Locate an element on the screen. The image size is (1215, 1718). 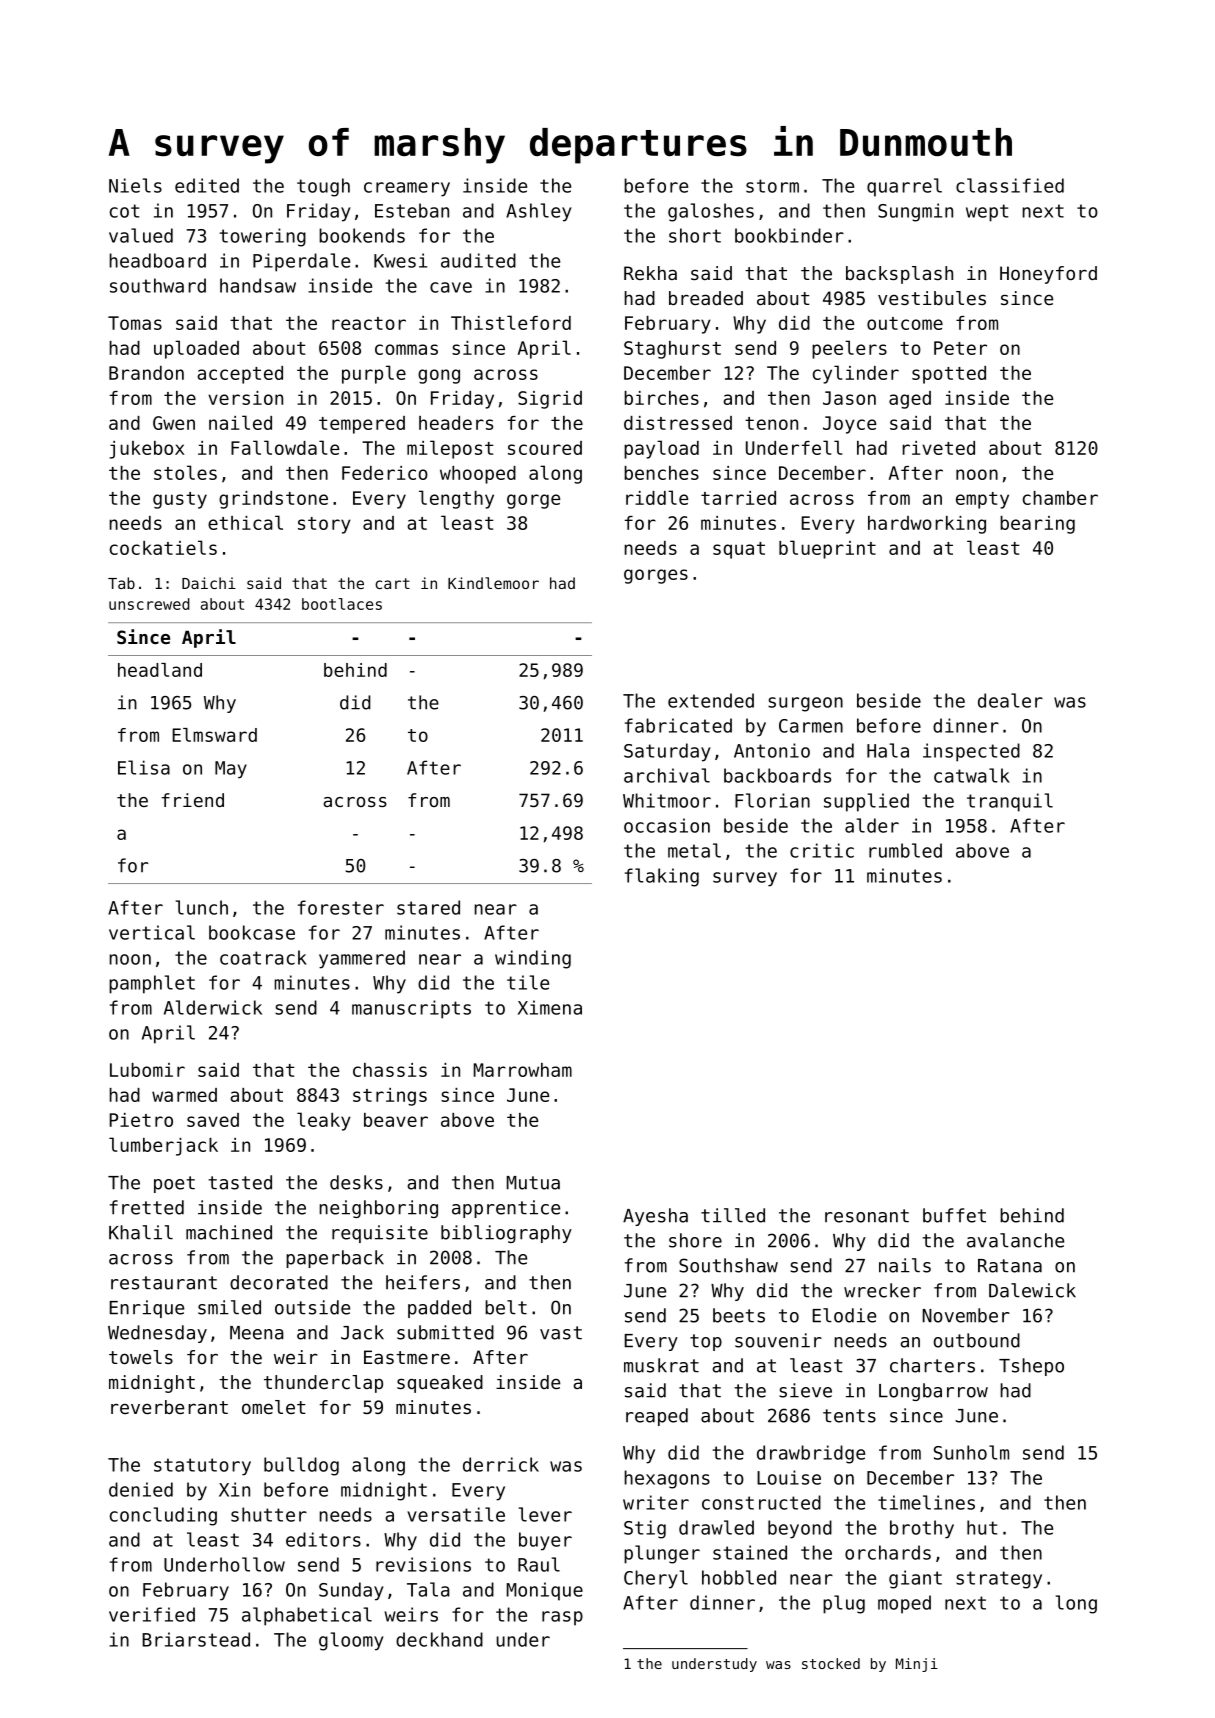
Briarstead is located at coordinates (196, 1639).
